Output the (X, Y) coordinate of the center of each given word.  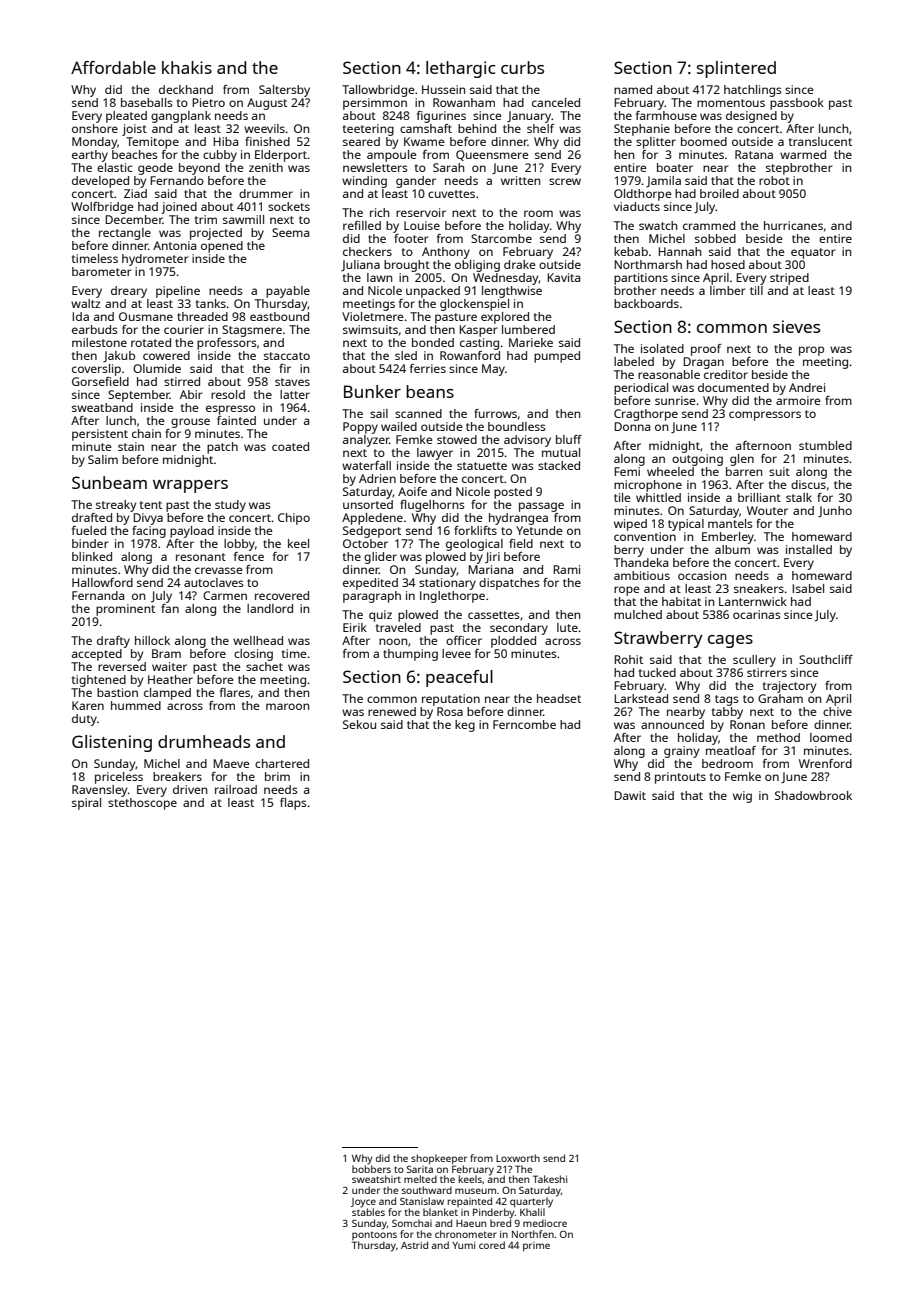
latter (295, 394)
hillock (152, 640)
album (732, 549)
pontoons (374, 1235)
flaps (293, 804)
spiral (86, 804)
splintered (736, 69)
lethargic (460, 69)
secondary (519, 629)
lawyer (435, 454)
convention (645, 536)
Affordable (113, 67)
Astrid (414, 1245)
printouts (680, 778)
